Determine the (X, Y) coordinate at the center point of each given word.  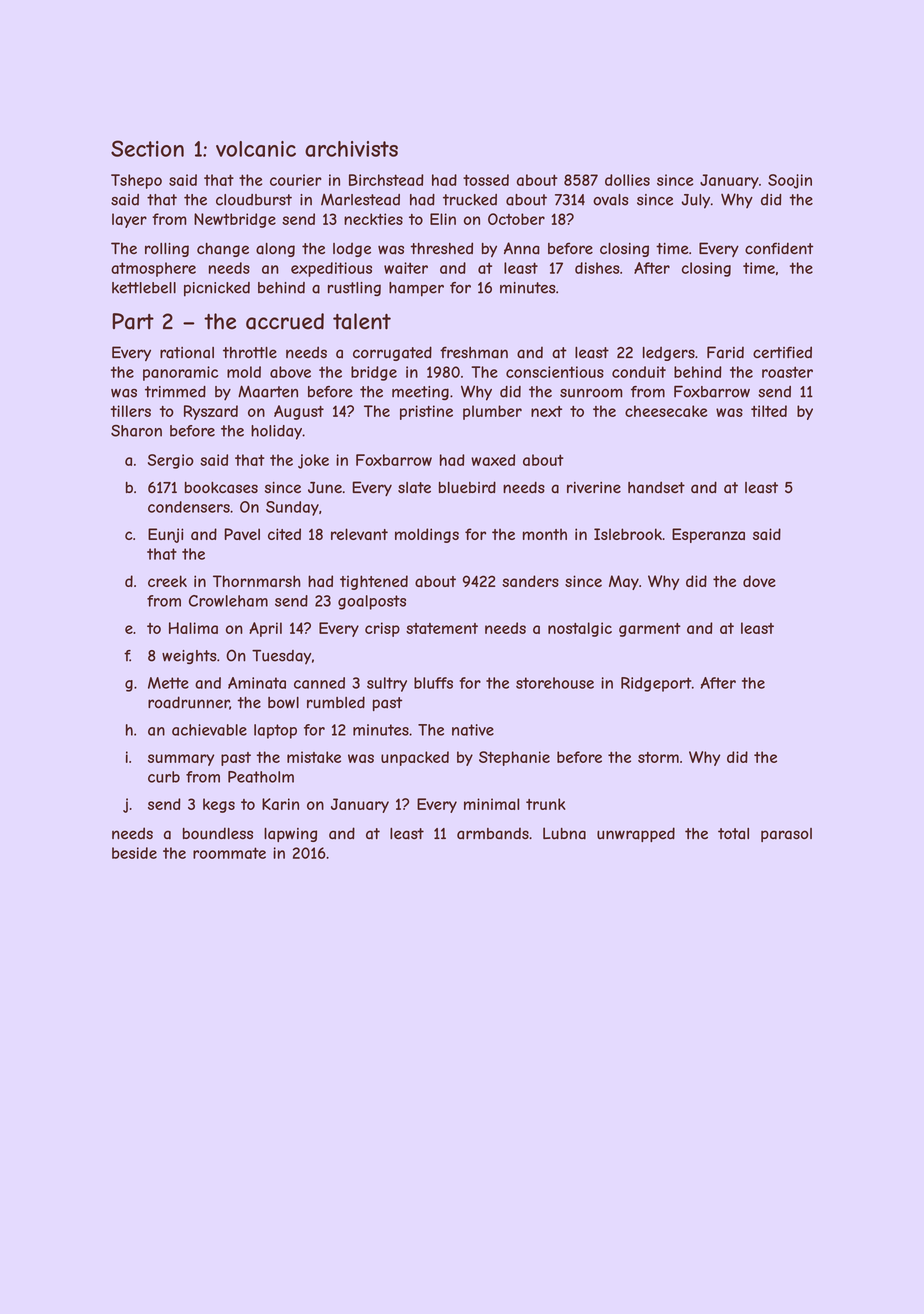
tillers (131, 411)
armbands (493, 833)
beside (134, 853)
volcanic (256, 149)
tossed (486, 180)
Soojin (790, 181)
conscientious (555, 372)
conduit (639, 372)
